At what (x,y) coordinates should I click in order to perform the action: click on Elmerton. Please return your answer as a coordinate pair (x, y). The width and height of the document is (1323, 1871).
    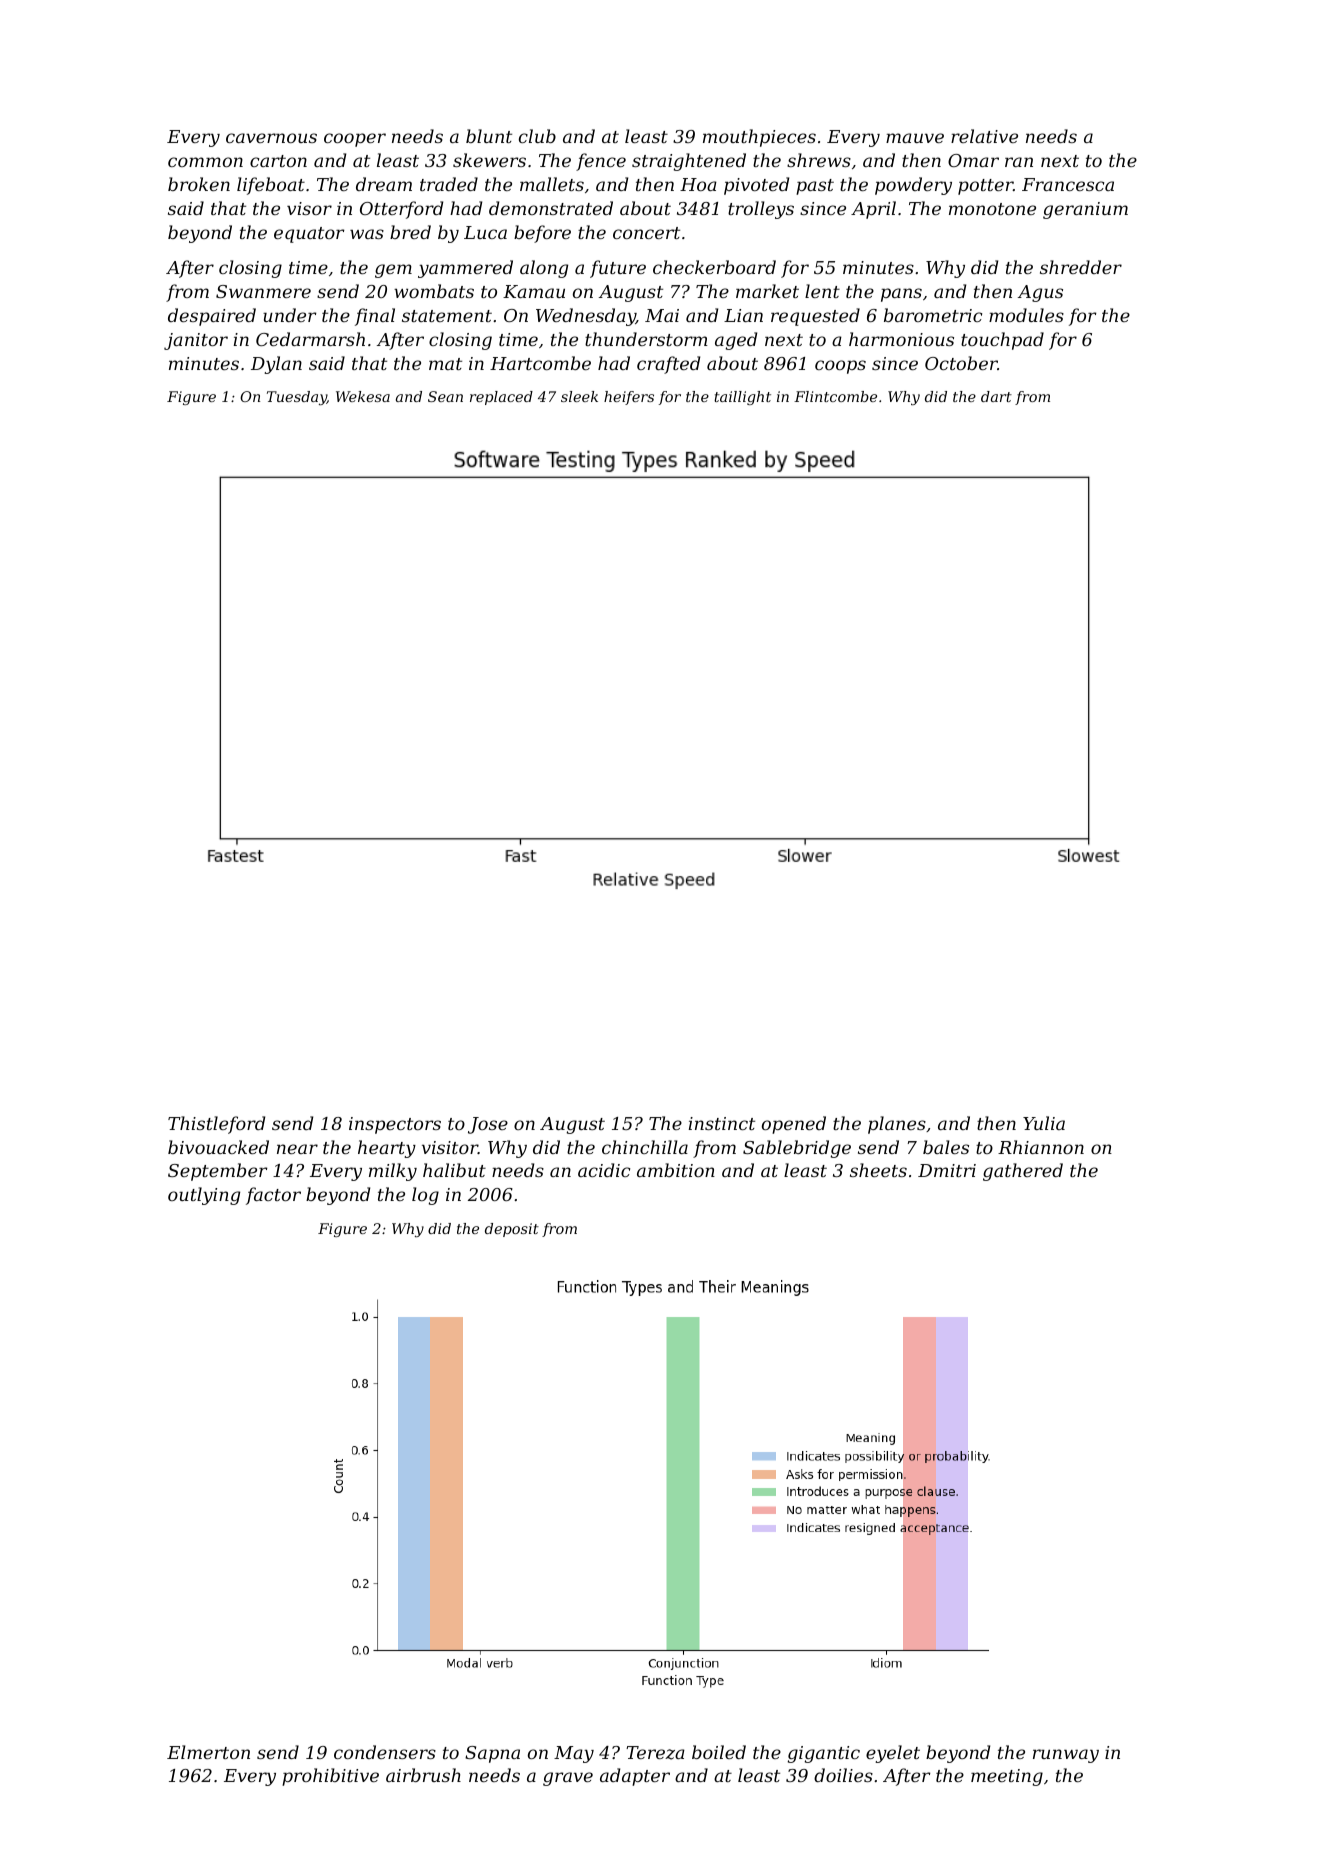
    Looking at the image, I should click on (208, 1752).
